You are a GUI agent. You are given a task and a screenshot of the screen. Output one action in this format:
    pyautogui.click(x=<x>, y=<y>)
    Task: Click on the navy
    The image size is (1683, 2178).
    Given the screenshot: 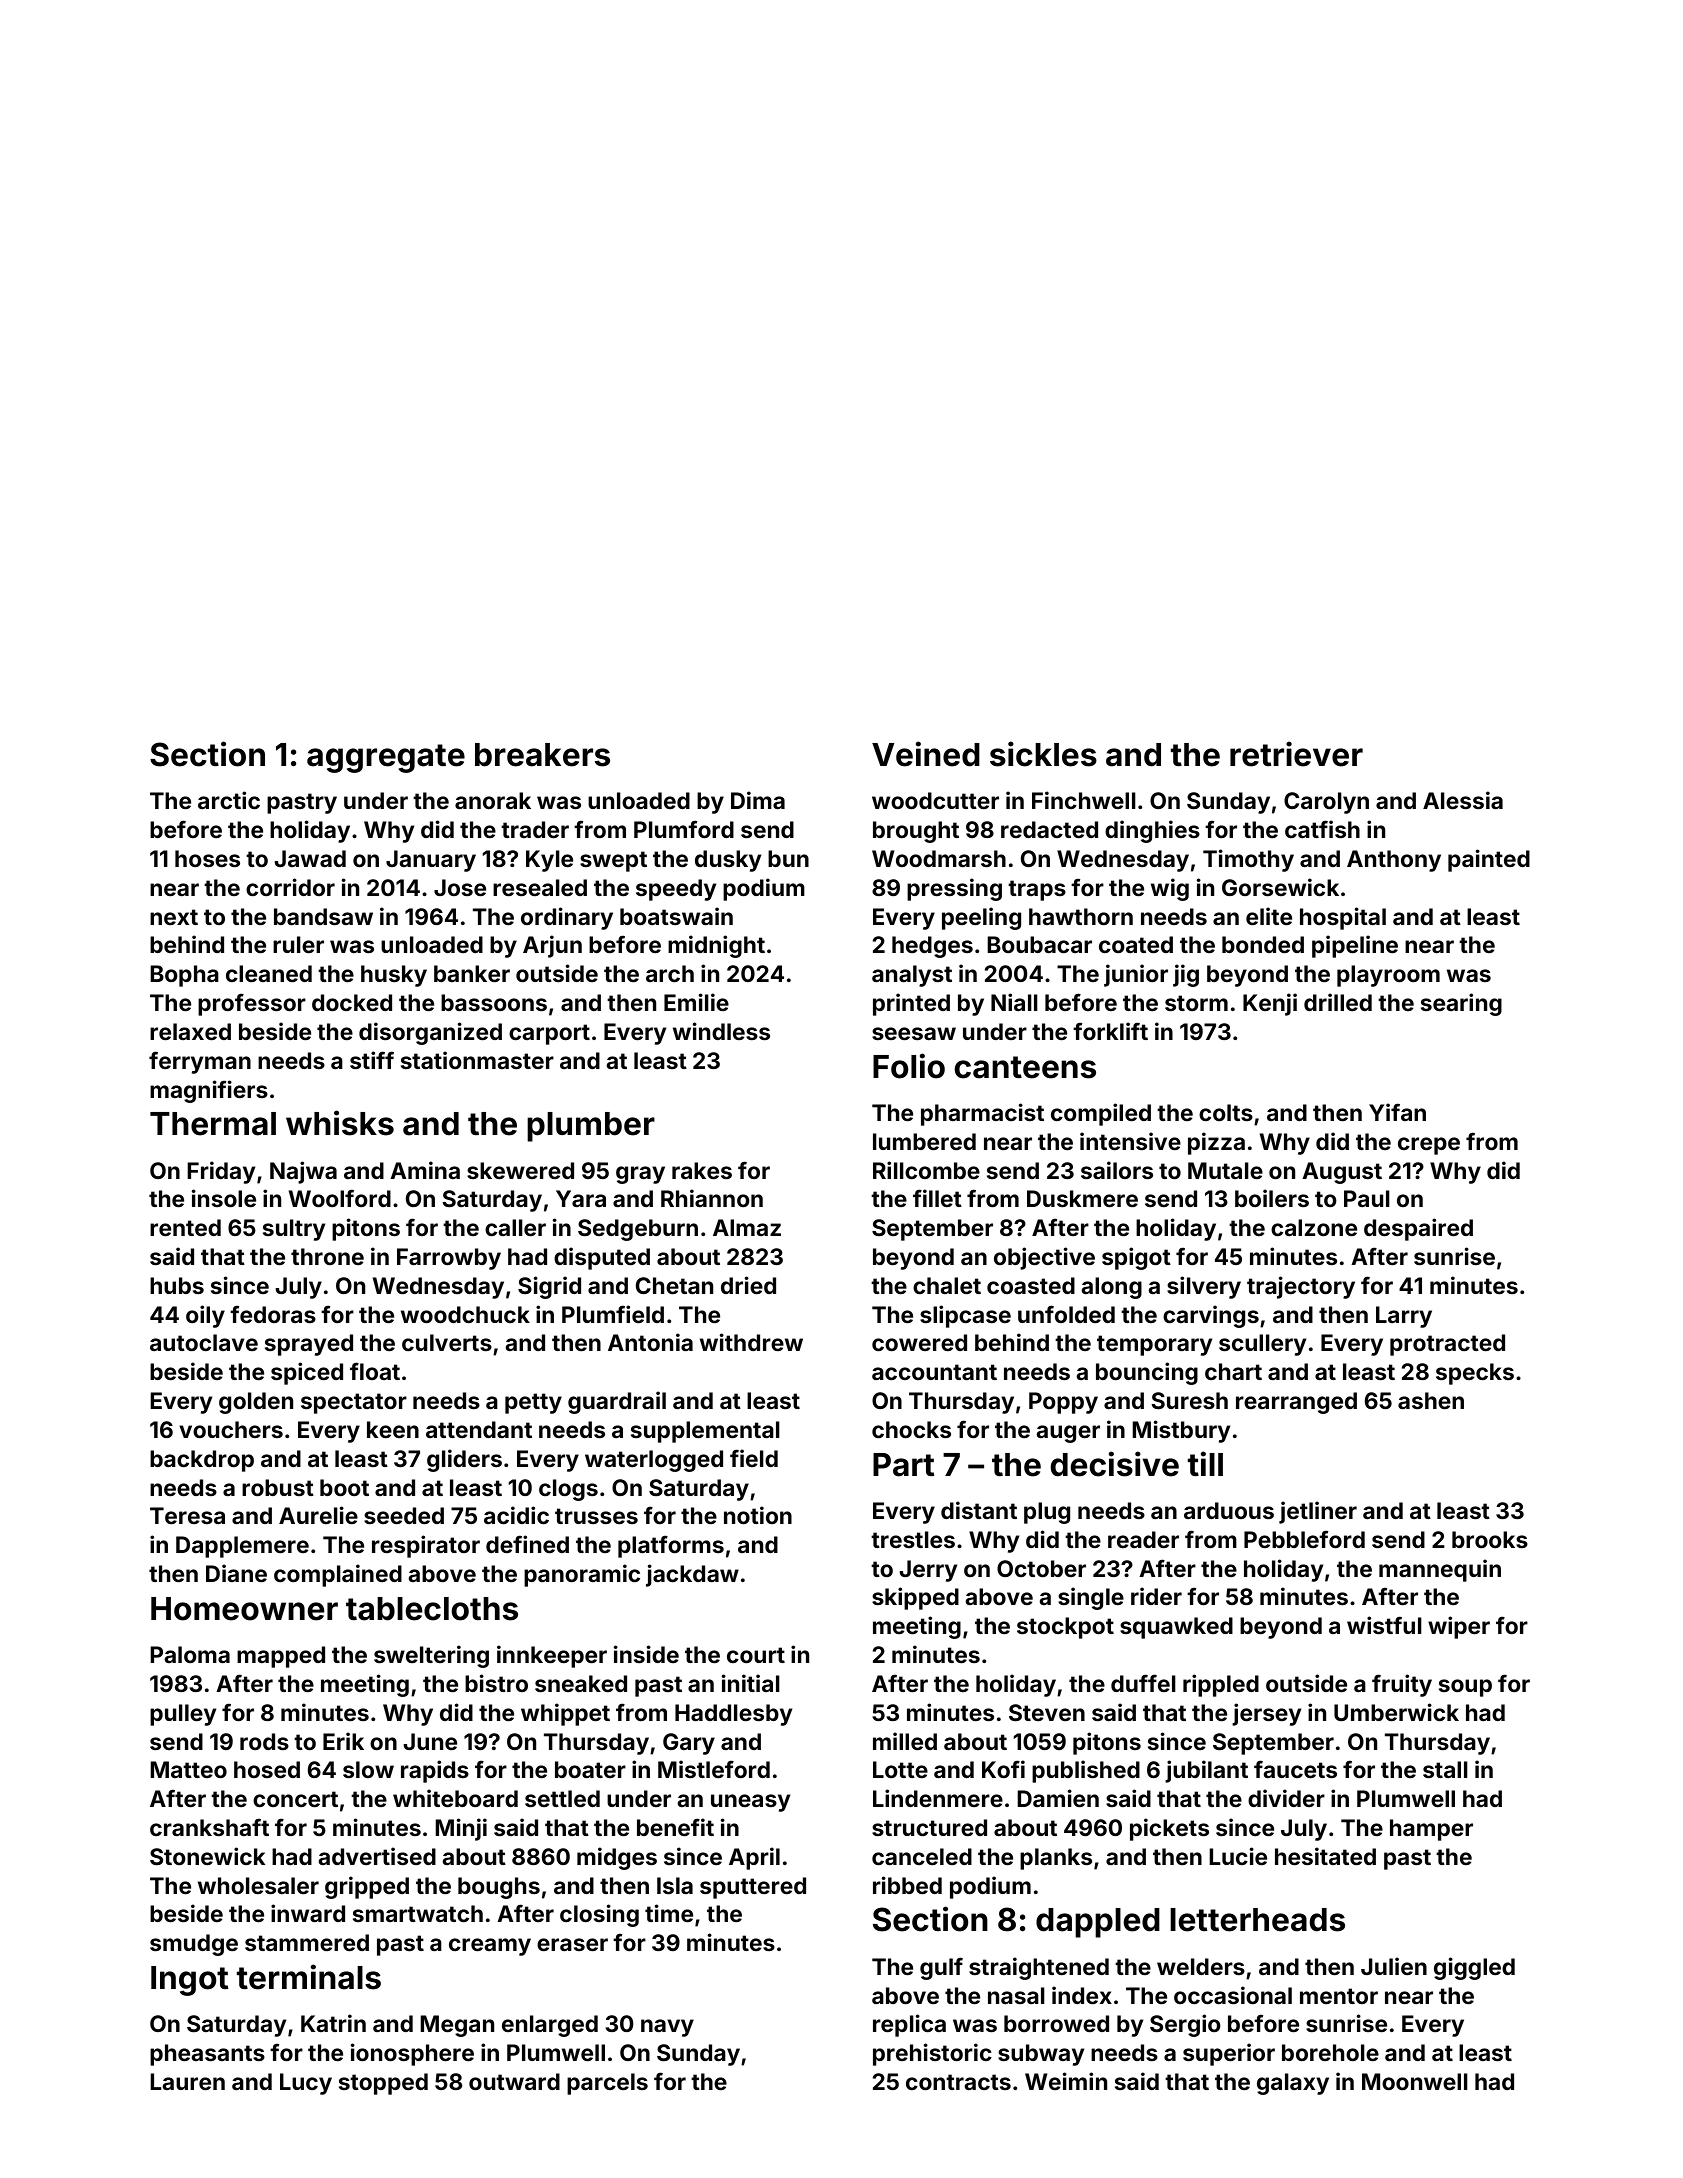 What is the action you would take?
    pyautogui.click(x=667, y=2028)
